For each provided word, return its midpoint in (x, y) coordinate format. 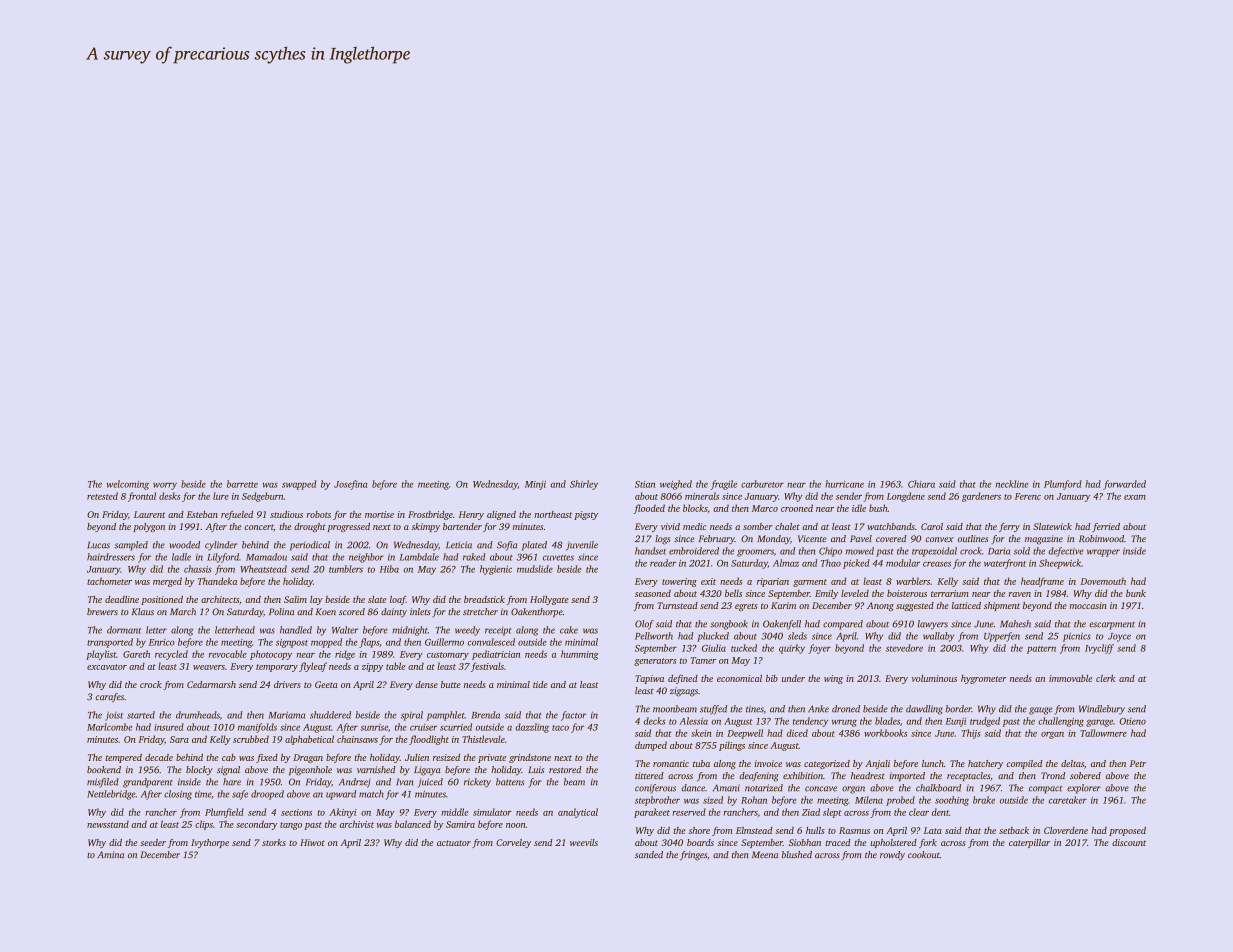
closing (178, 795)
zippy (372, 667)
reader (663, 563)
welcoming (128, 485)
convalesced (491, 642)
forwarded (1124, 485)
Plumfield (224, 813)
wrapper (1103, 553)
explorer (1084, 789)
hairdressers (111, 557)
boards (700, 842)
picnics (1077, 637)
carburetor (762, 484)
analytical (578, 813)
